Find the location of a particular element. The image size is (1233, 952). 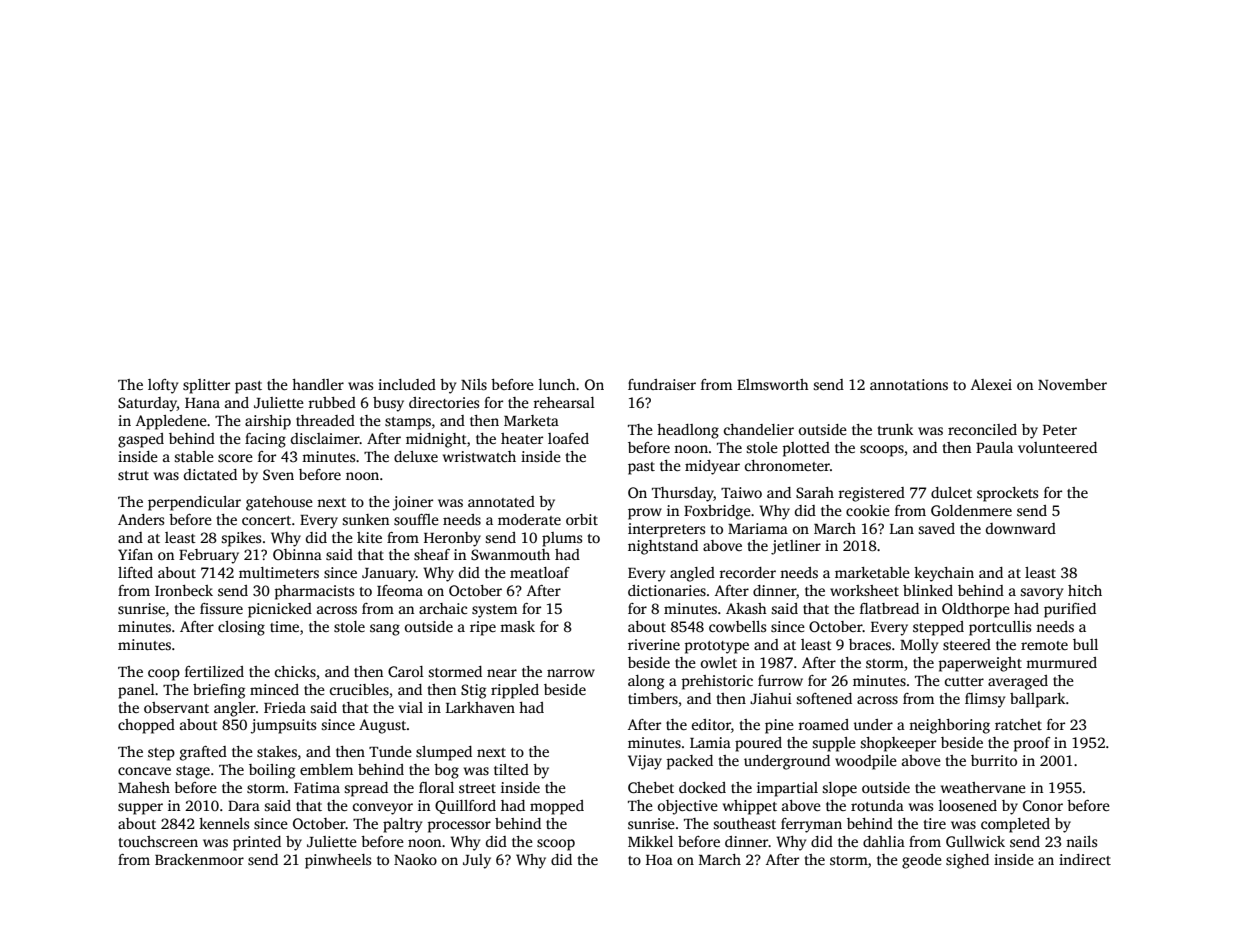

ferryman is located at coordinates (811, 825).
